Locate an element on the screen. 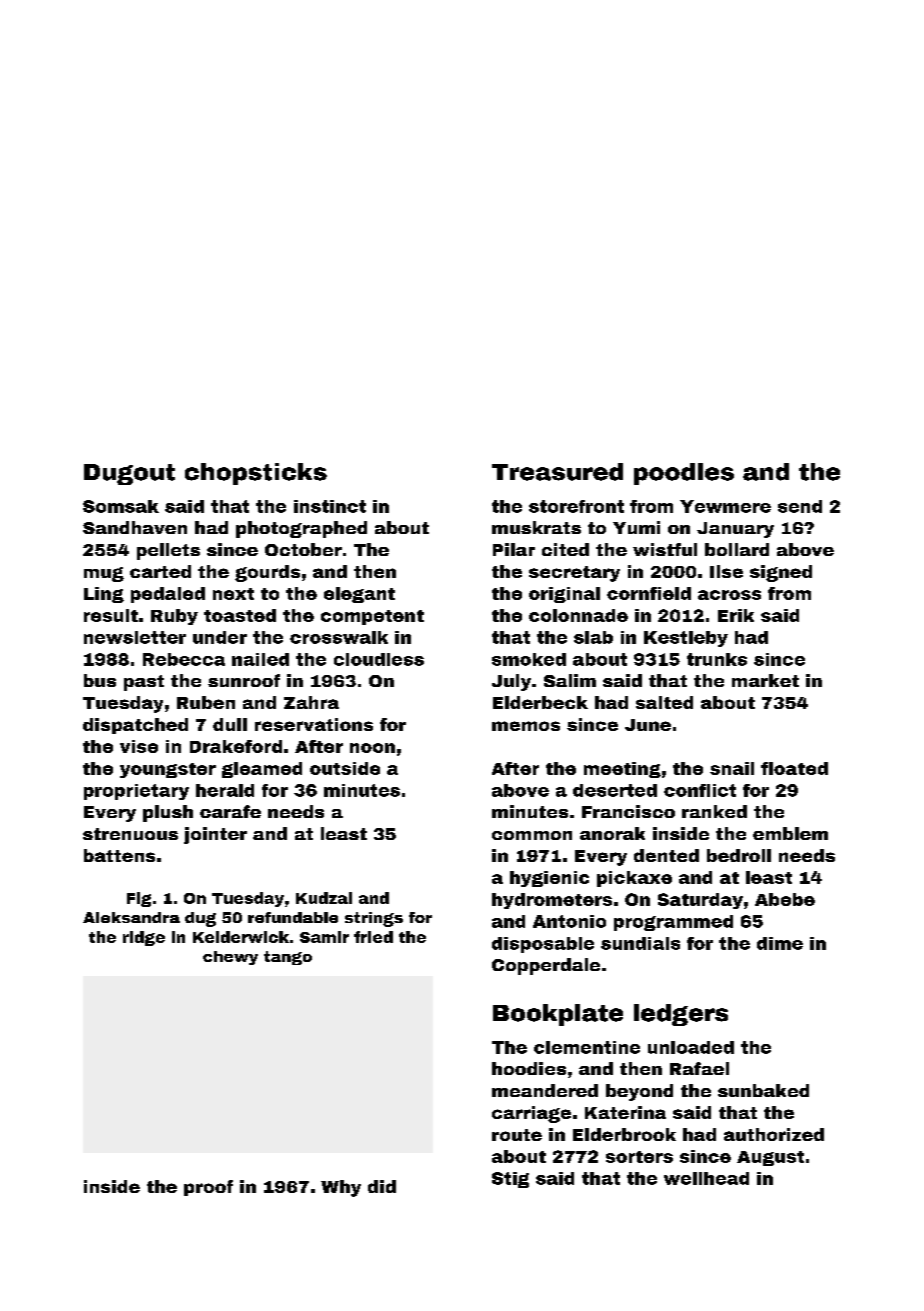 The height and width of the screenshot is (1311, 924). route is located at coordinates (517, 1135).
